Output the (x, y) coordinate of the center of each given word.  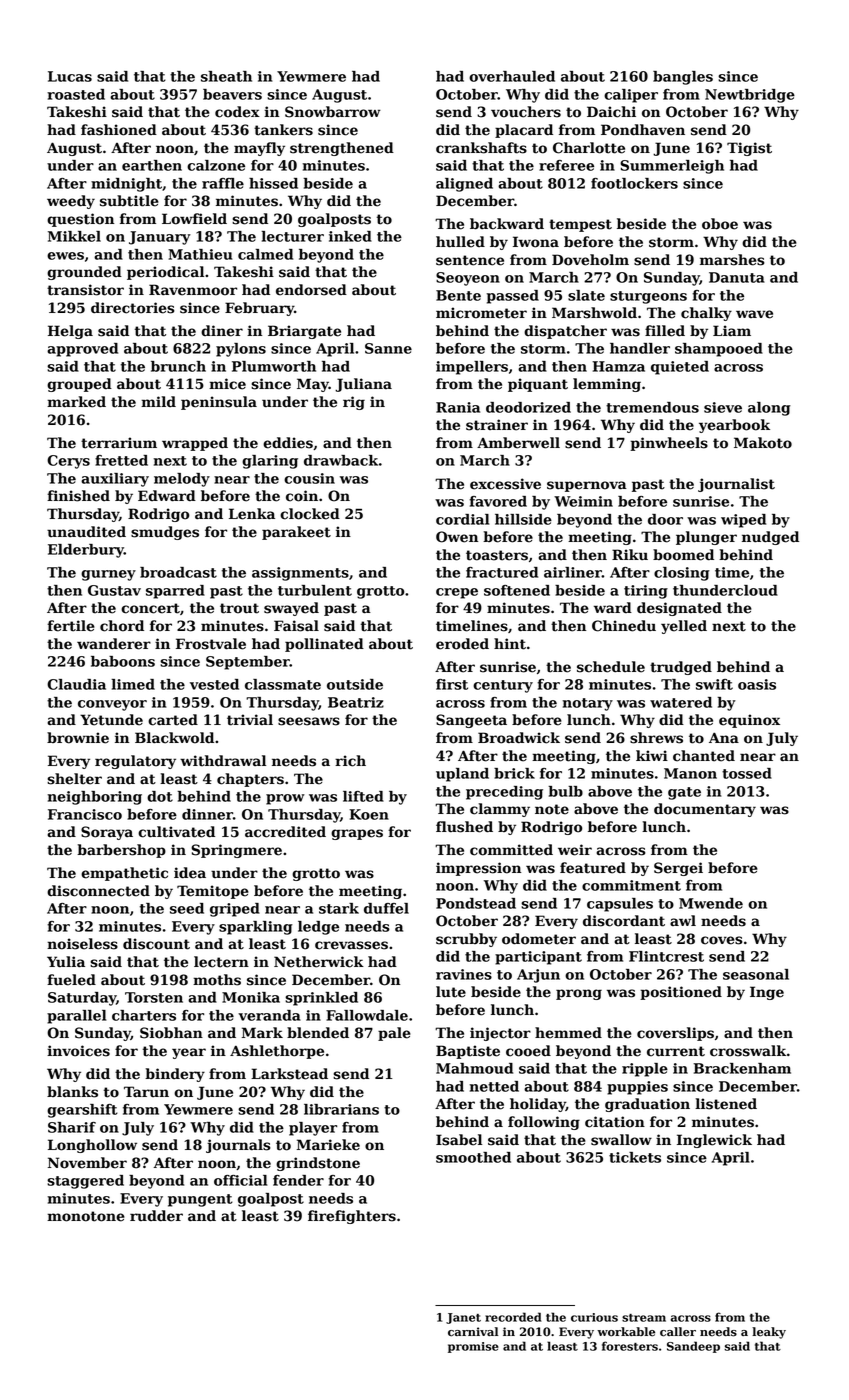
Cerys (68, 462)
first (452, 684)
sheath (226, 76)
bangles (683, 78)
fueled (71, 980)
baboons (123, 661)
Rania (458, 407)
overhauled (512, 76)
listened (726, 1104)
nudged (770, 538)
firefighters (352, 1217)
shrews (656, 738)
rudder (156, 1216)
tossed (747, 773)
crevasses (351, 945)
